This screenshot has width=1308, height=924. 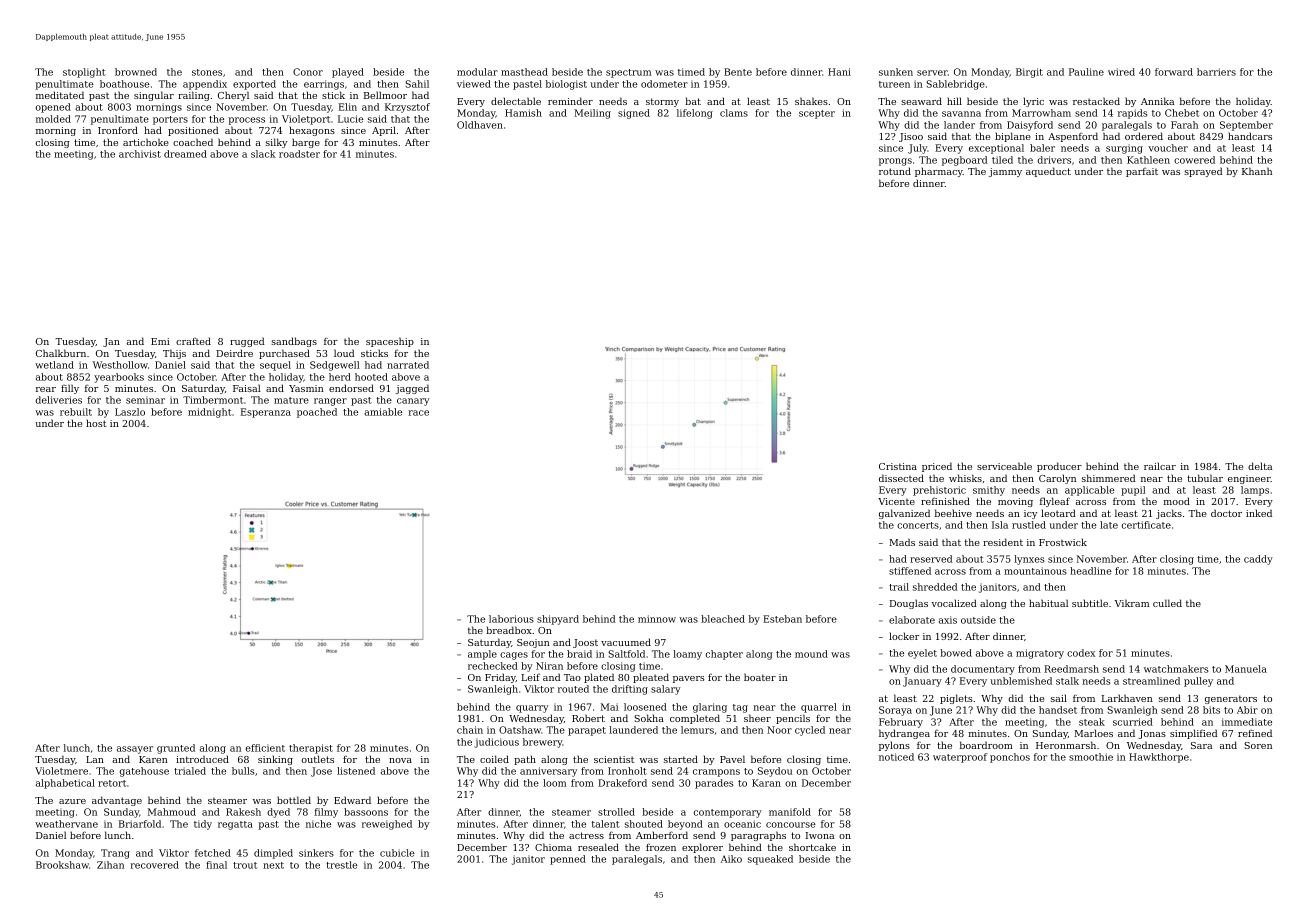 What do you see at coordinates (1160, 466) in the screenshot?
I see `railcar` at bounding box center [1160, 466].
